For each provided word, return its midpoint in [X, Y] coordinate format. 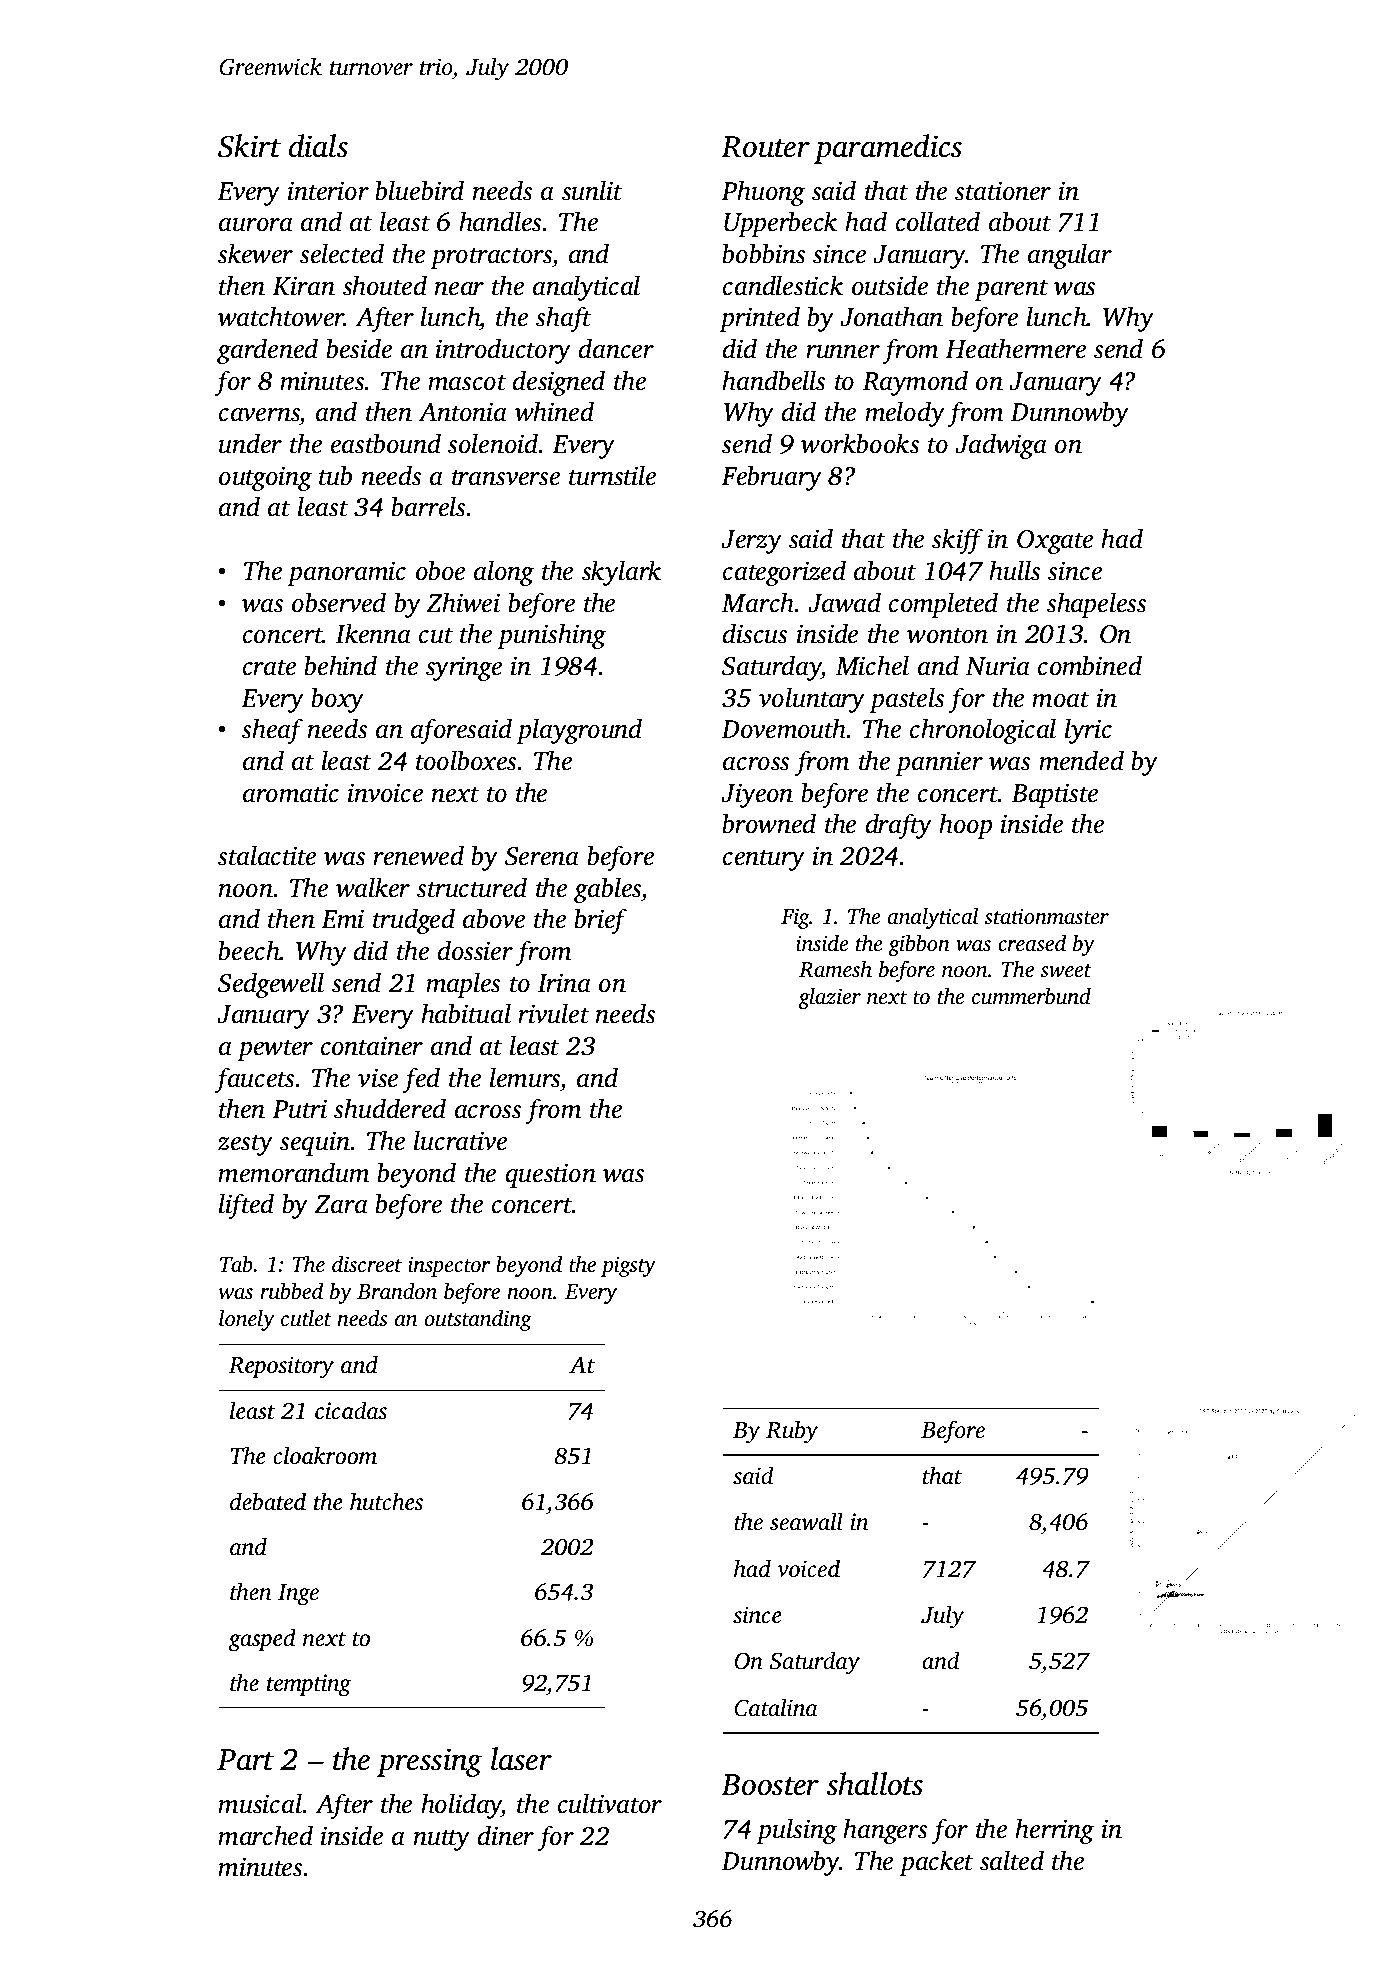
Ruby [792, 1432]
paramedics [888, 149]
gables [607, 890]
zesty [245, 1145]
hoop [965, 826]
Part [245, 1760]
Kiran [303, 286]
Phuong [763, 193]
